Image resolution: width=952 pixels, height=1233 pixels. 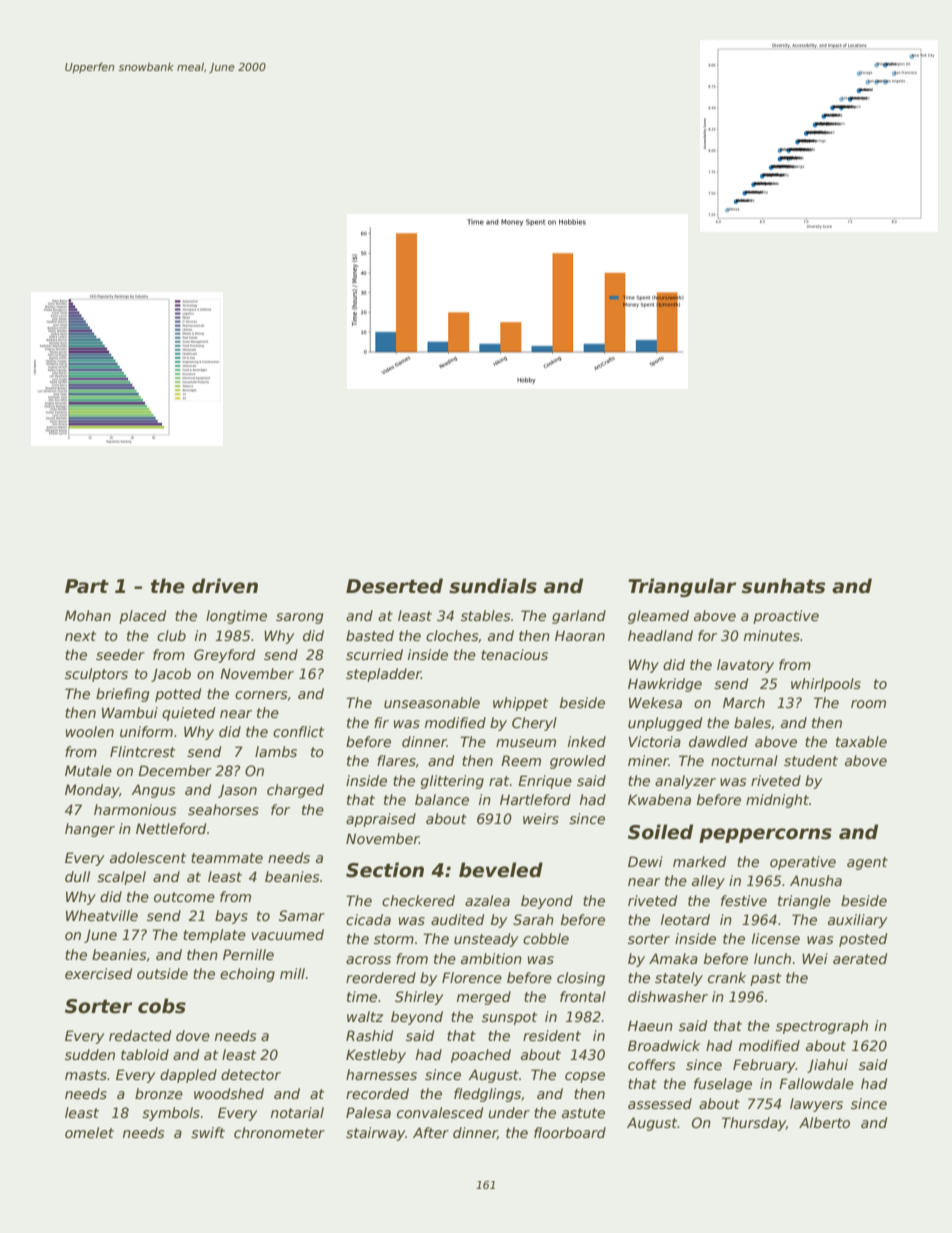 I want to click on taxable, so click(x=861, y=741).
